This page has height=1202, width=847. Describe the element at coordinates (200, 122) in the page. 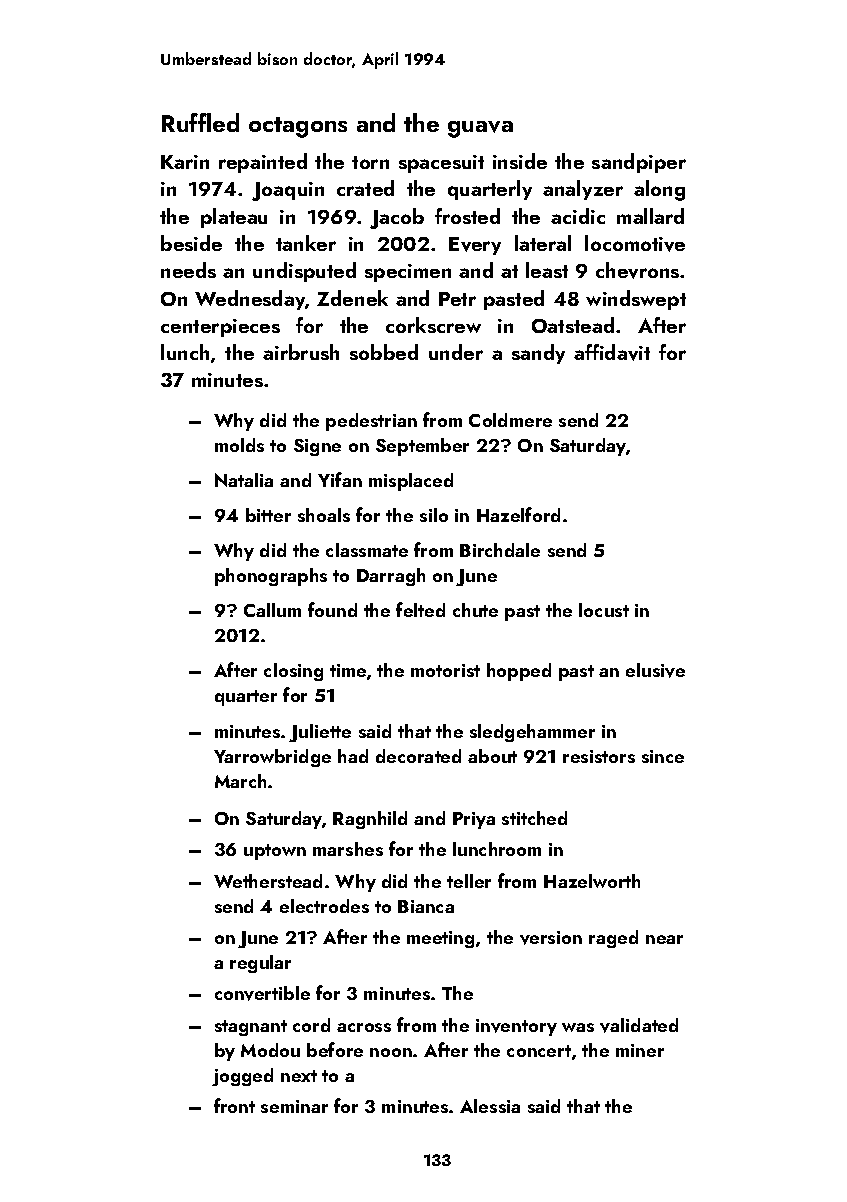

I see `Ruffled` at that location.
